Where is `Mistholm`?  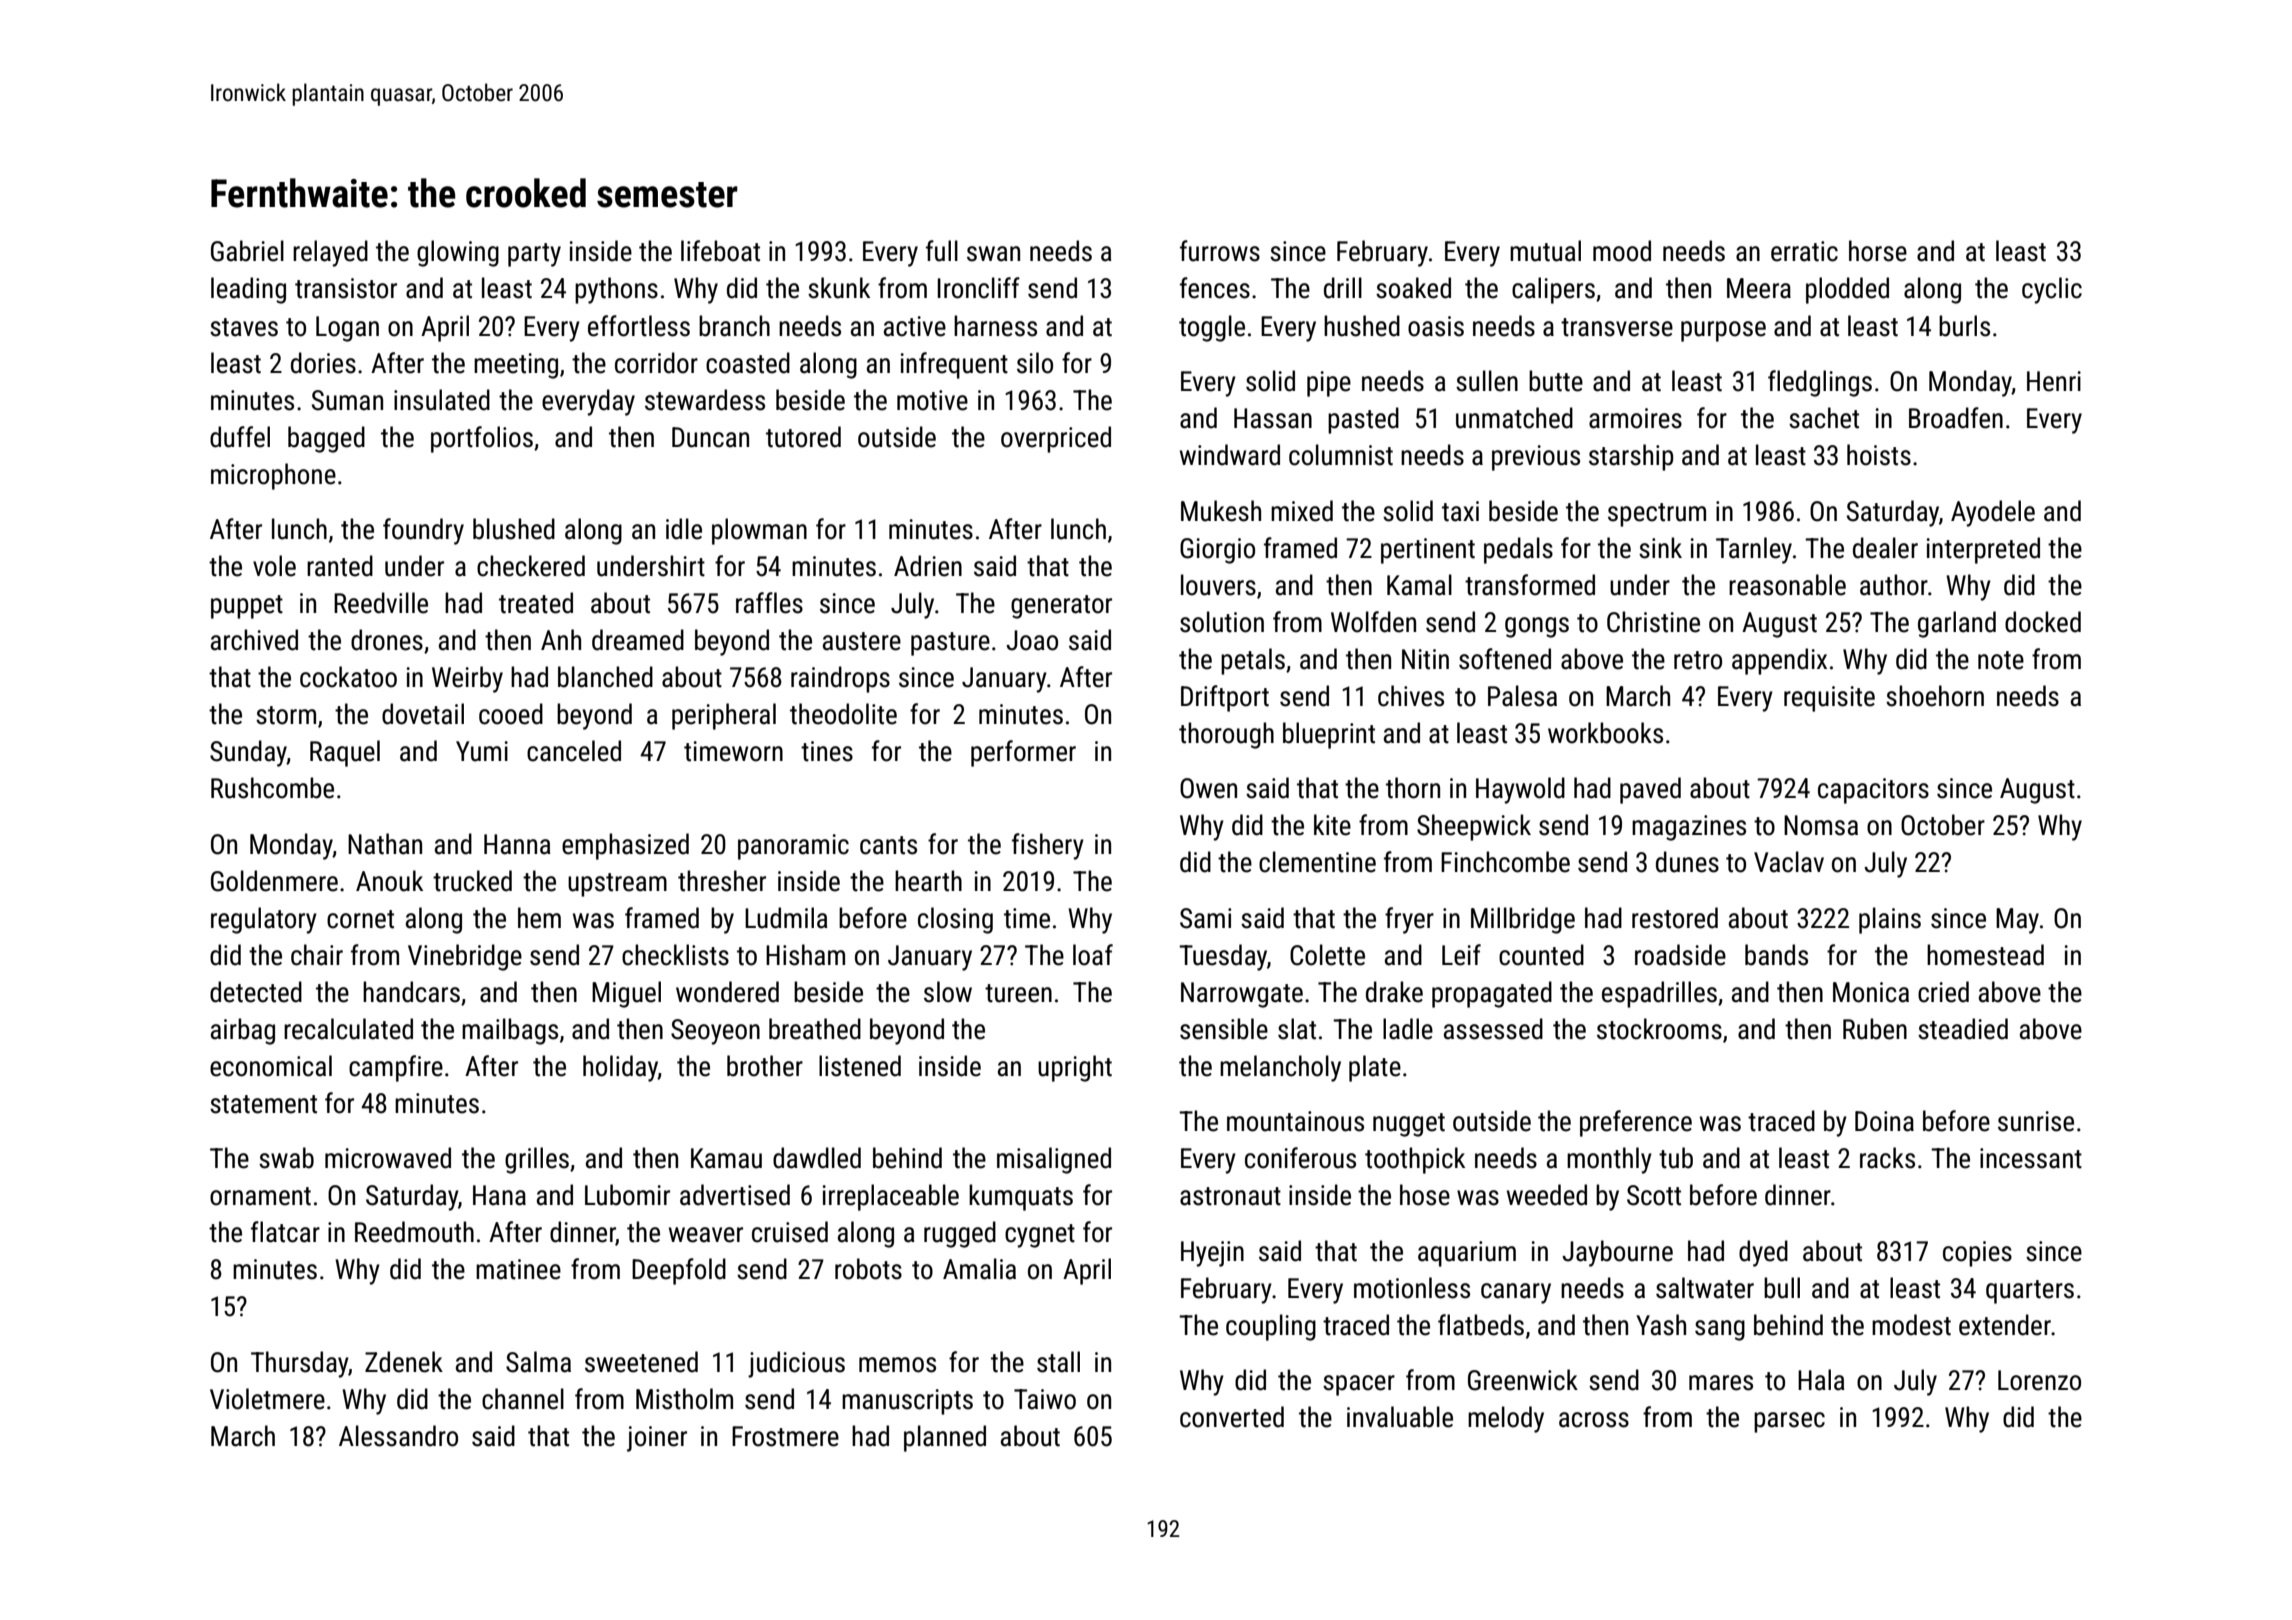
Mistholm is located at coordinates (684, 1399).
